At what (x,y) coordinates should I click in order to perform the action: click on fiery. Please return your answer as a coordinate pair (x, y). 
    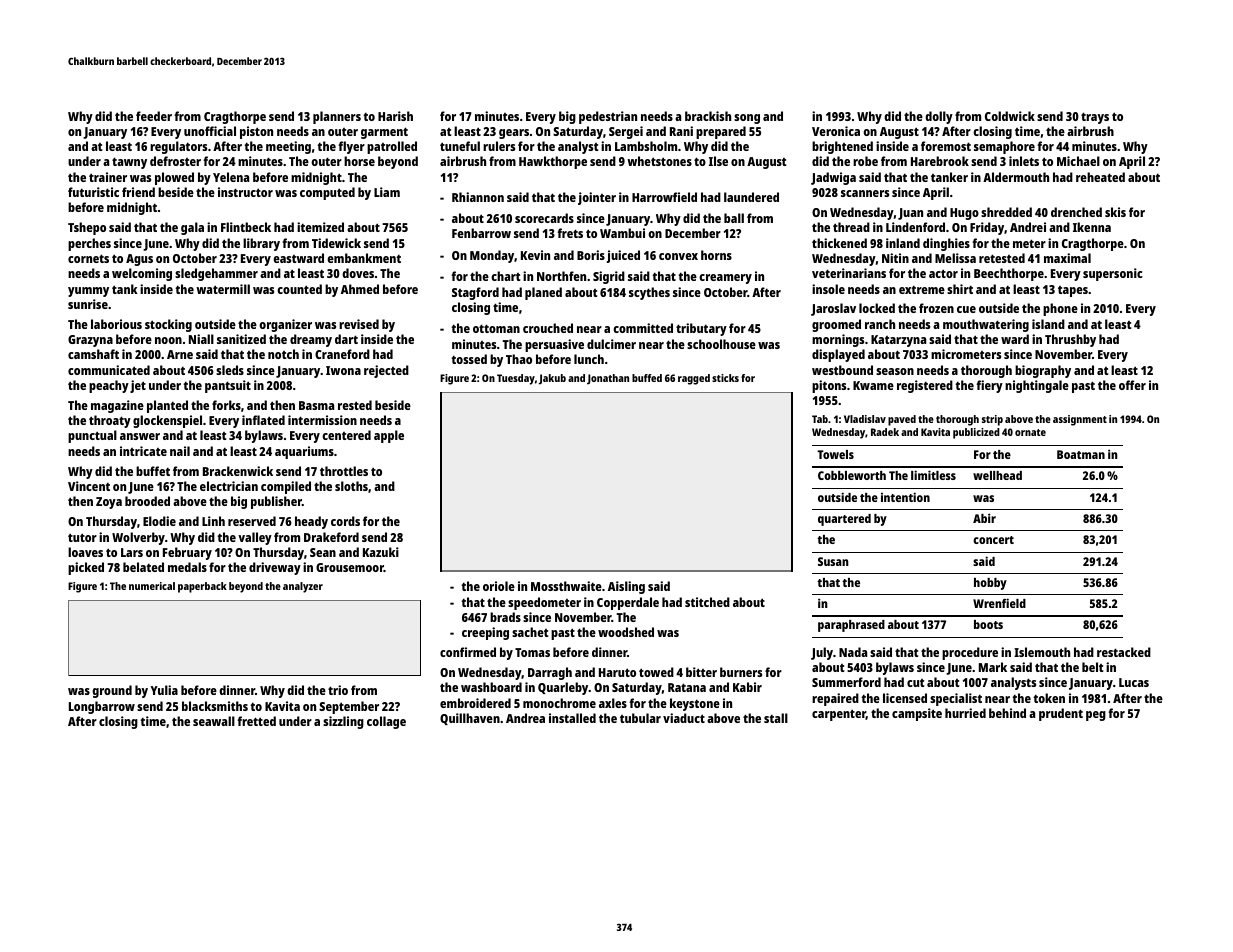
    Looking at the image, I should click on (989, 386).
